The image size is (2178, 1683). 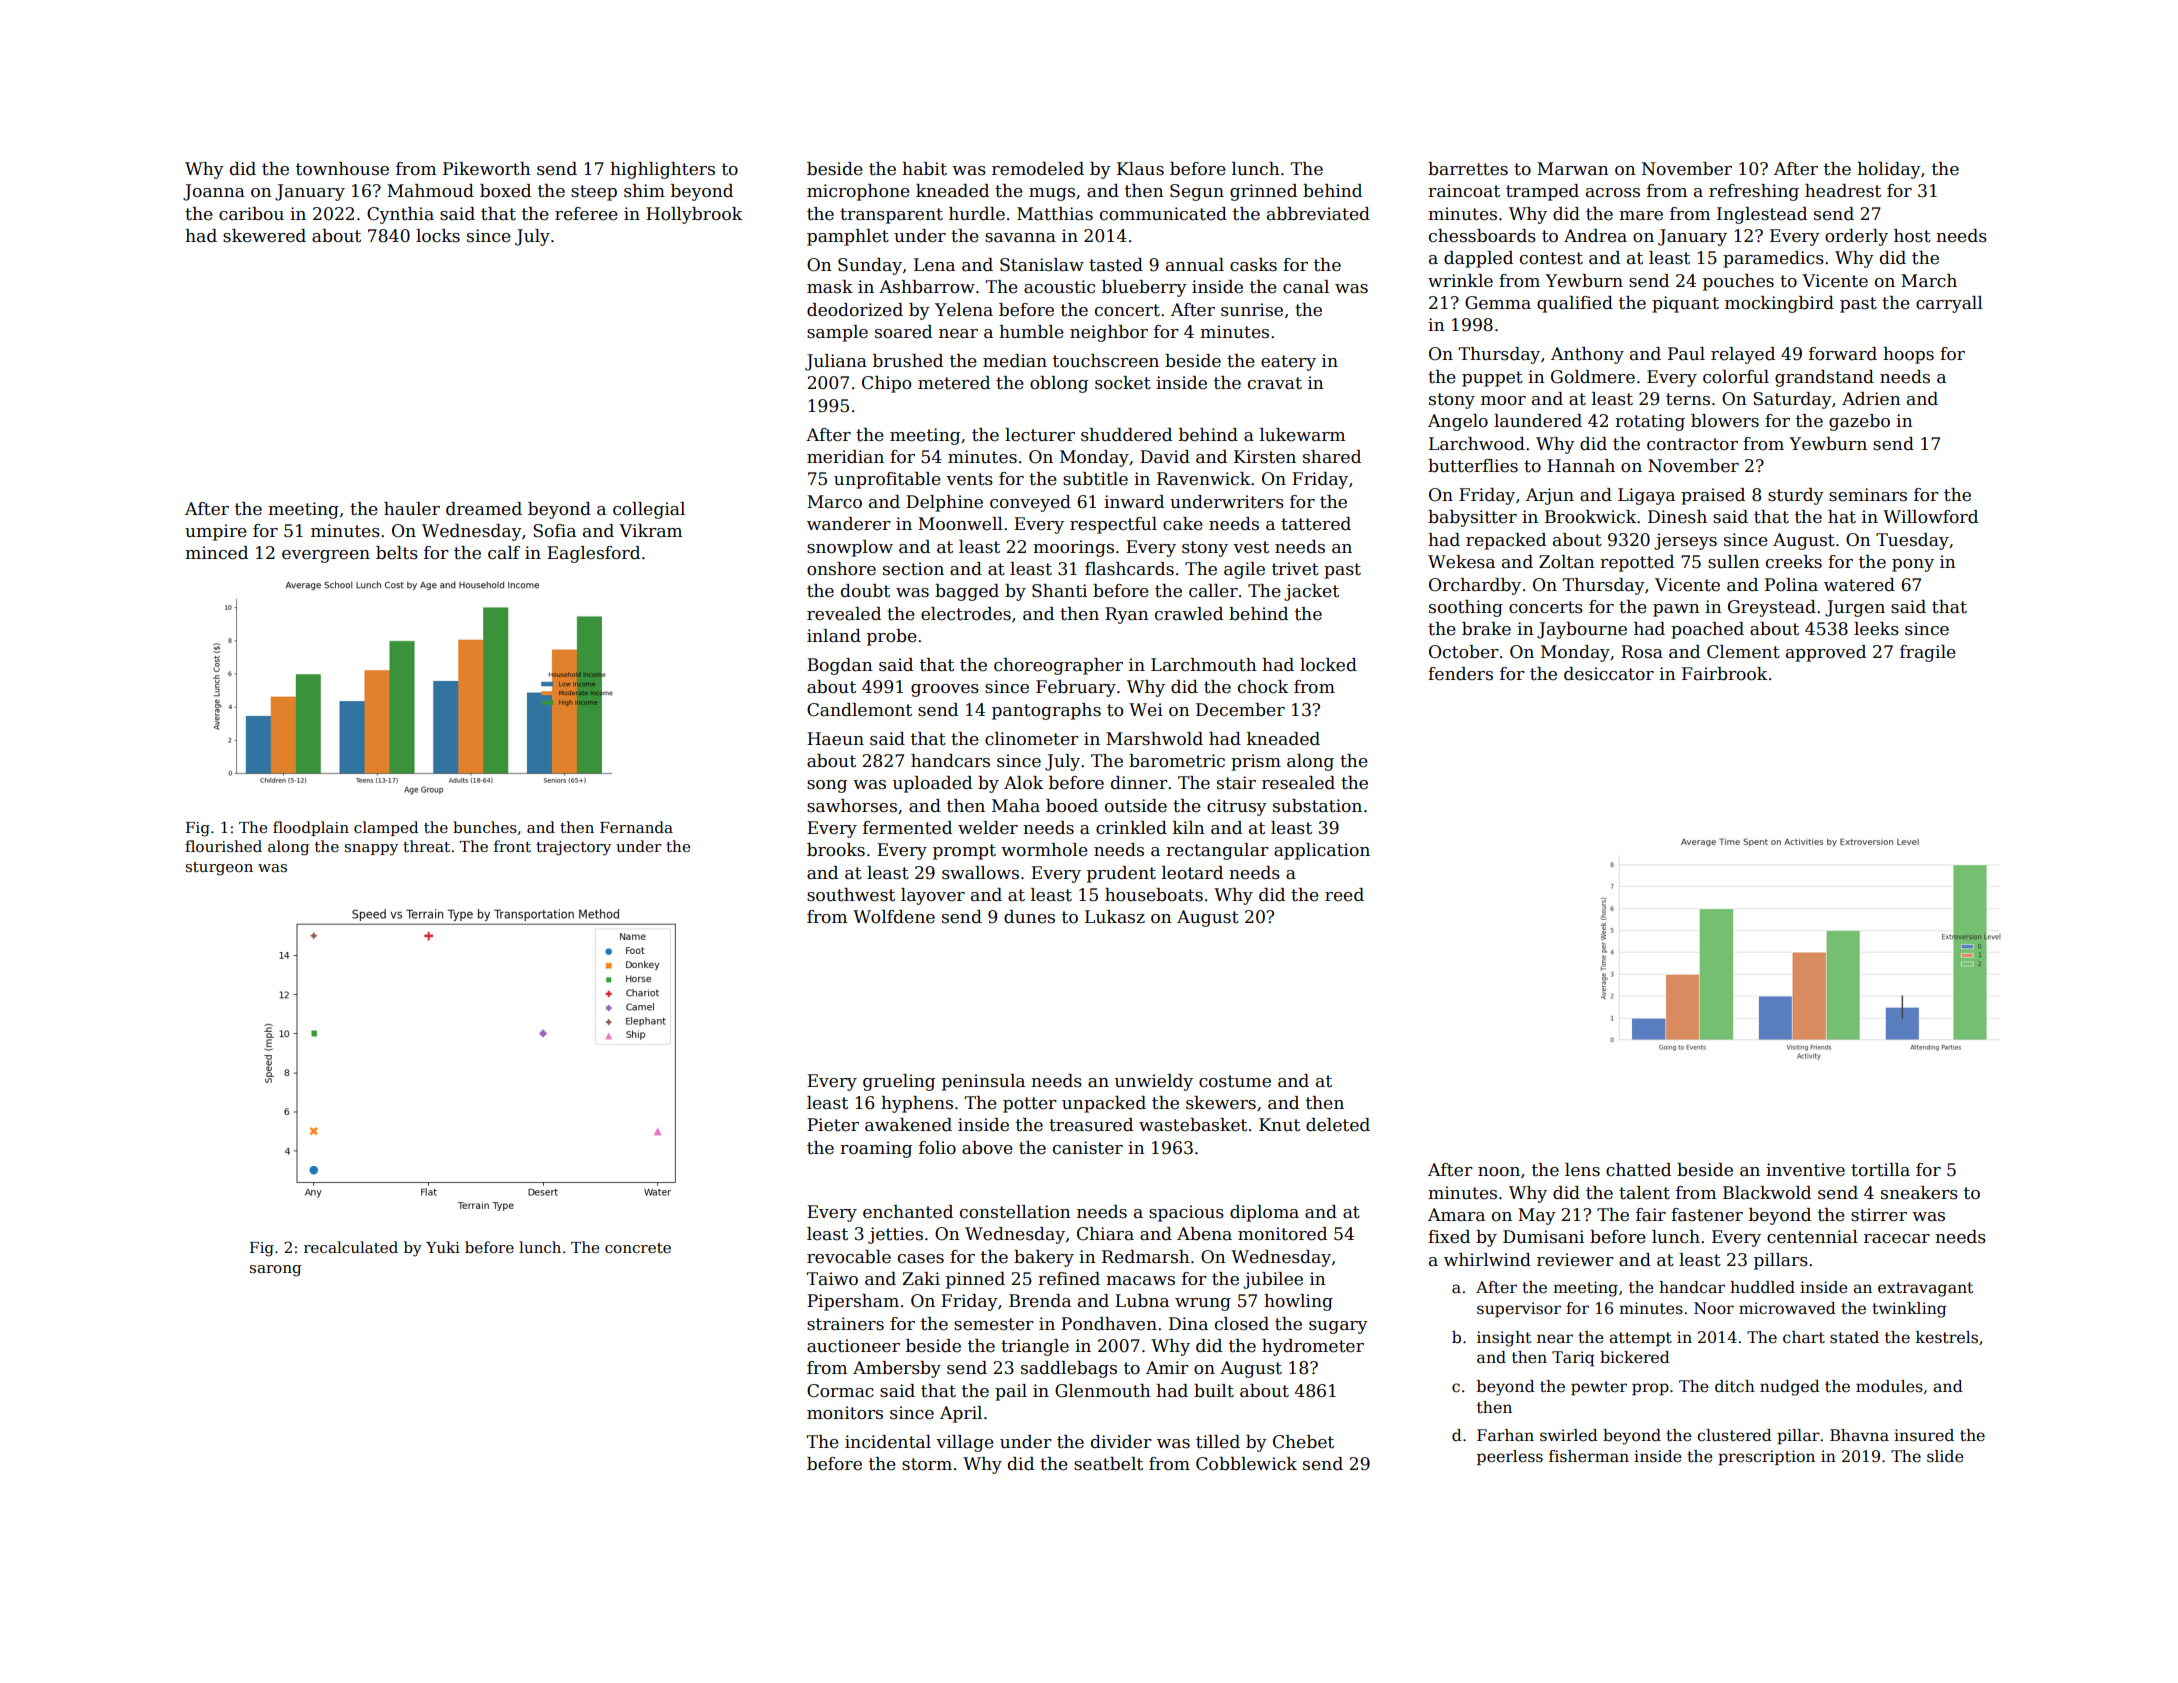 What do you see at coordinates (1163, 214) in the document?
I see `communicated` at bounding box center [1163, 214].
